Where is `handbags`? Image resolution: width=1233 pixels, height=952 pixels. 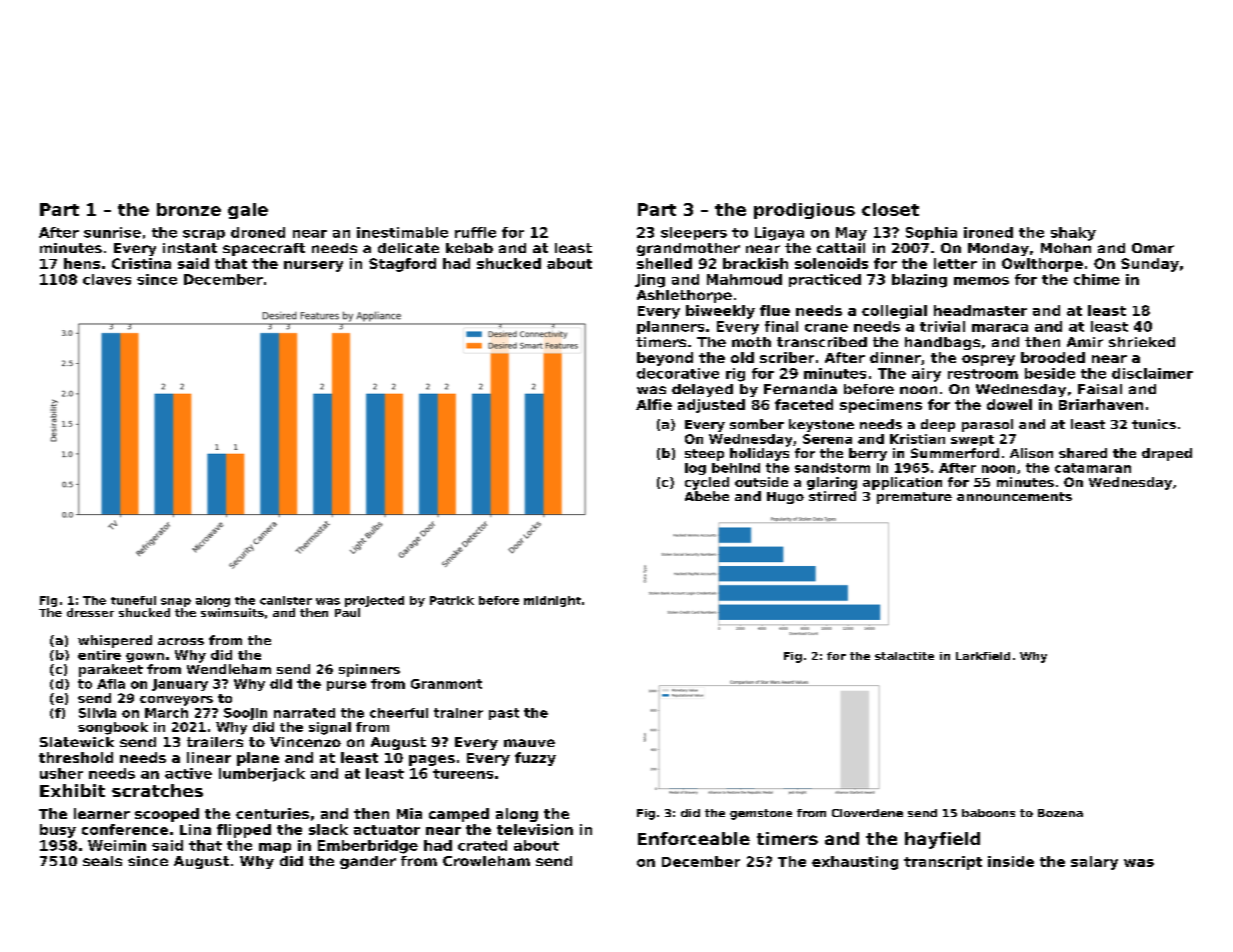
handbags is located at coordinates (942, 343).
